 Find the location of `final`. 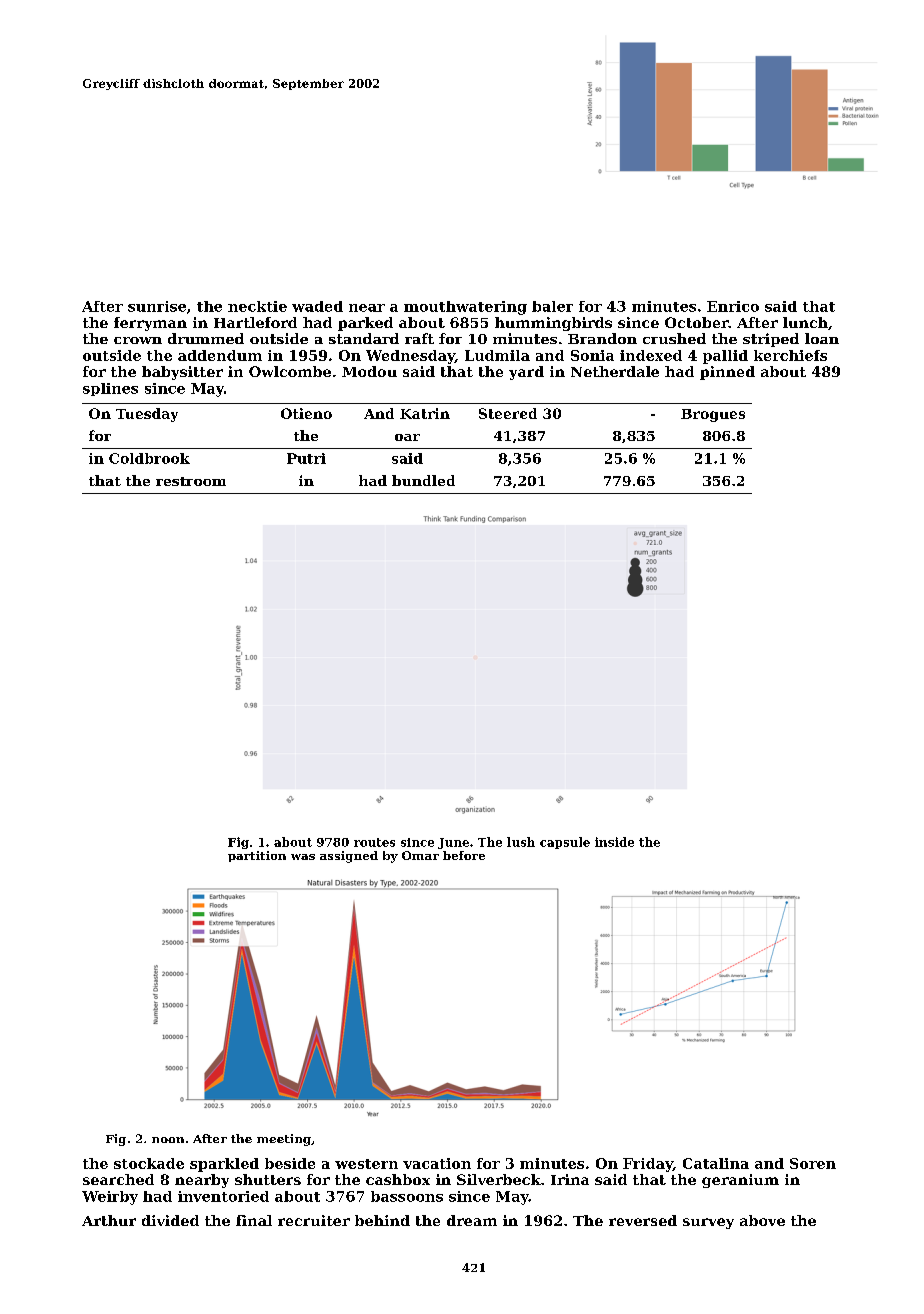

final is located at coordinates (254, 1220).
